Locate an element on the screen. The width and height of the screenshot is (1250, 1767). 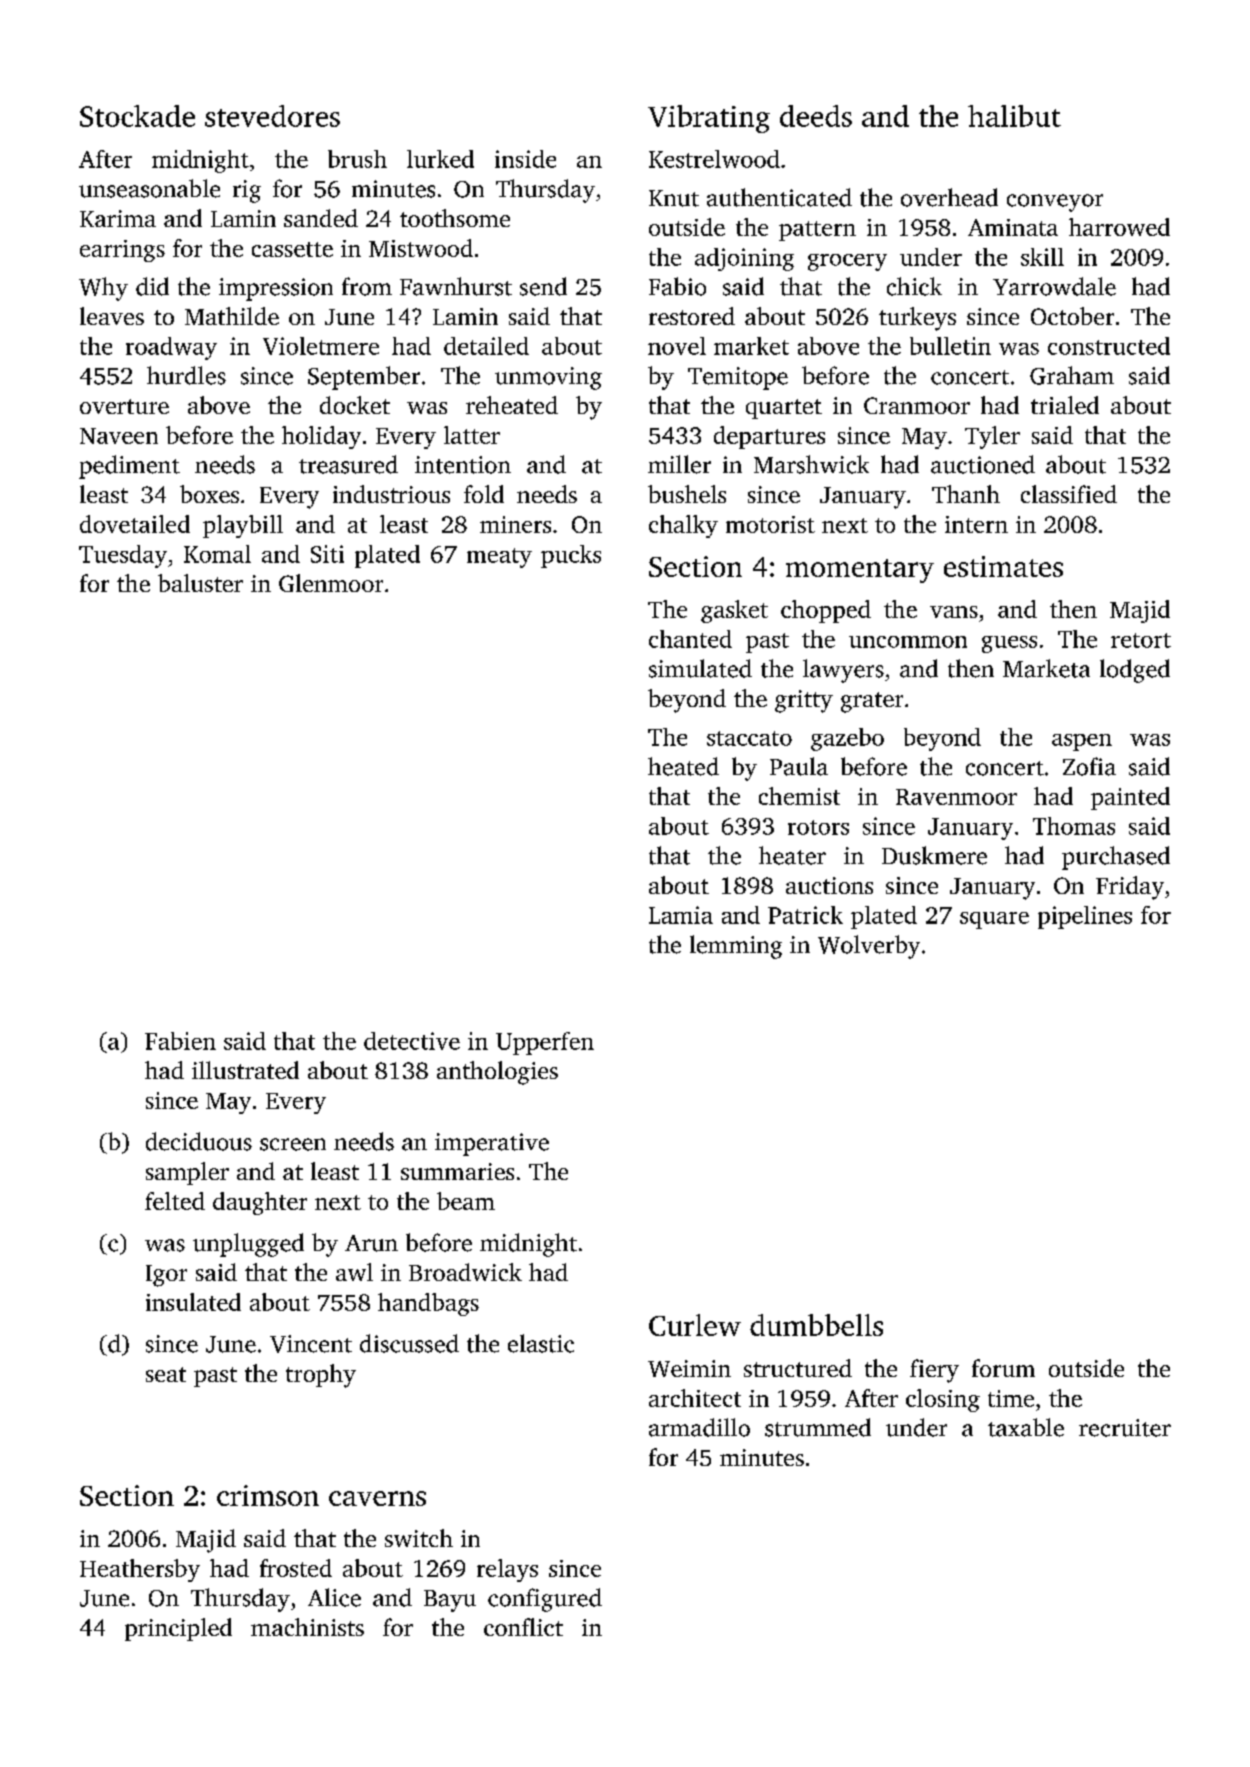
halibut is located at coordinates (1014, 116).
